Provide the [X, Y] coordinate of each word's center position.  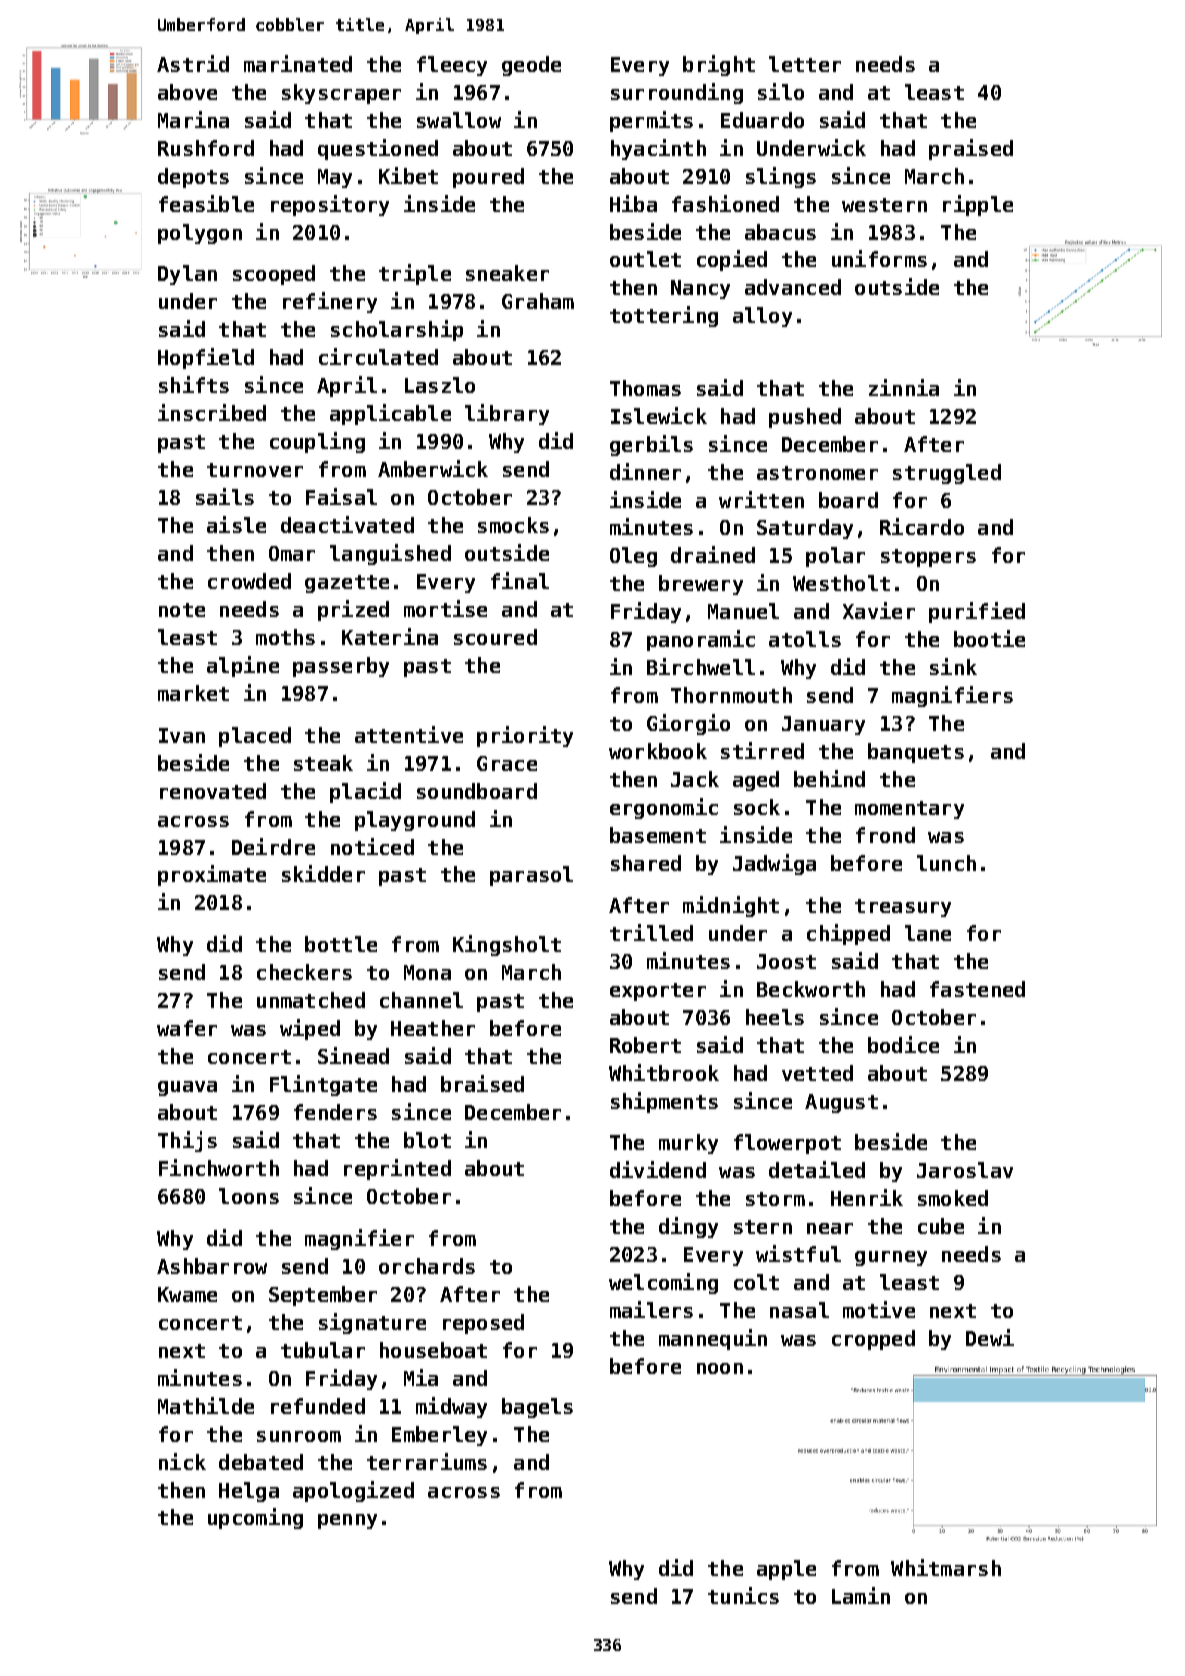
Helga [249, 1492]
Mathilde [206, 1405]
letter [805, 64]
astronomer [817, 473]
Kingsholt [507, 945]
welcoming [663, 1283]
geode [531, 66]
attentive [409, 734]
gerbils [651, 445]
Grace [507, 763]
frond [885, 835]
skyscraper [341, 94]
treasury [903, 908]
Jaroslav [965, 1170]
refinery [330, 302]
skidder [323, 873]
